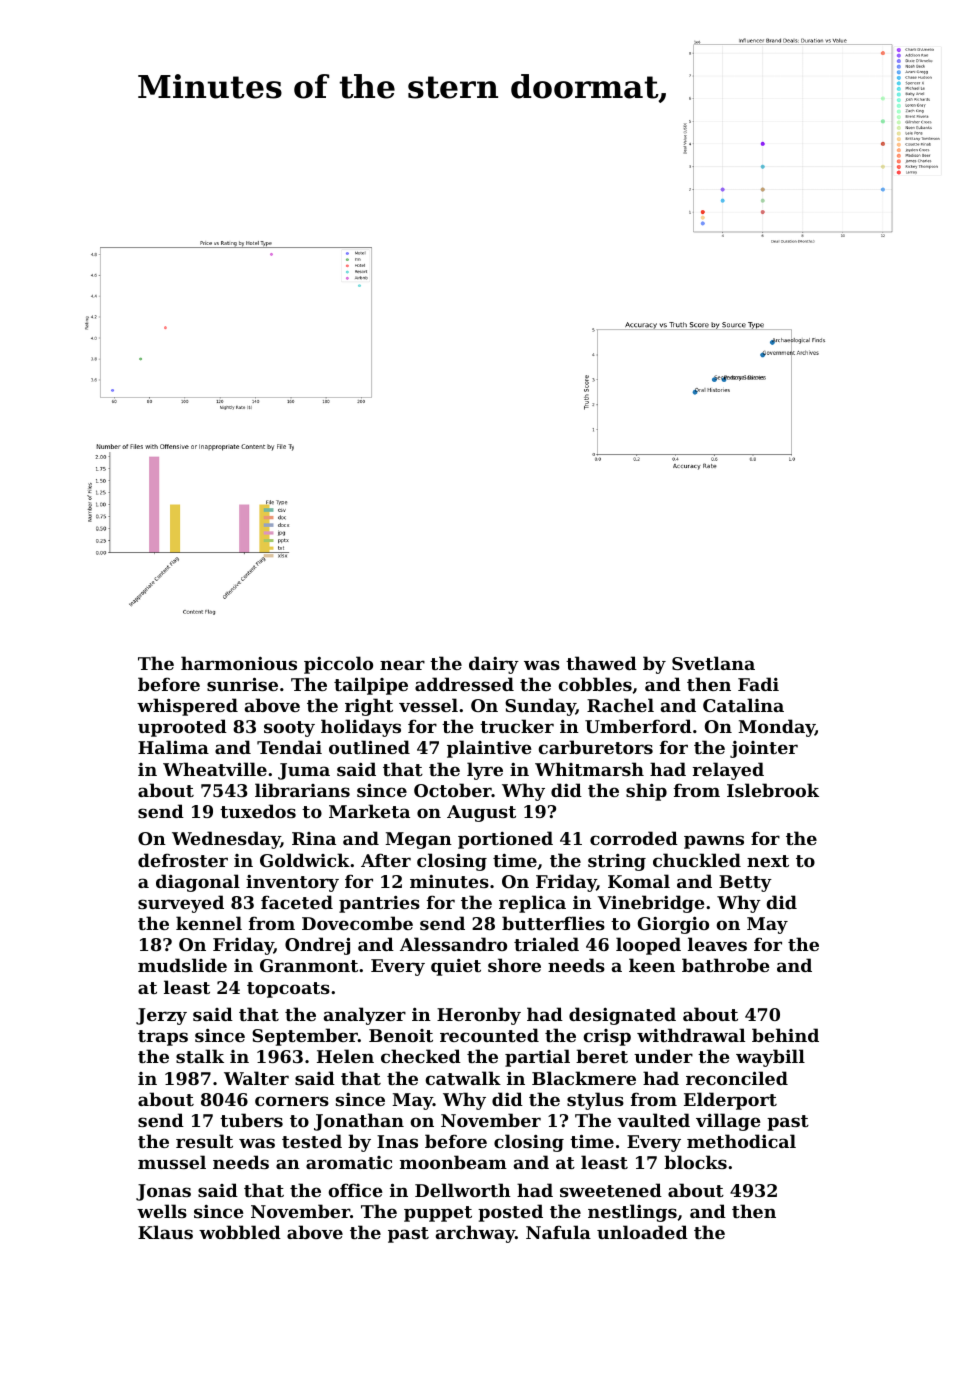 The image size is (961, 1392). I want to click on defroster, so click(183, 860).
